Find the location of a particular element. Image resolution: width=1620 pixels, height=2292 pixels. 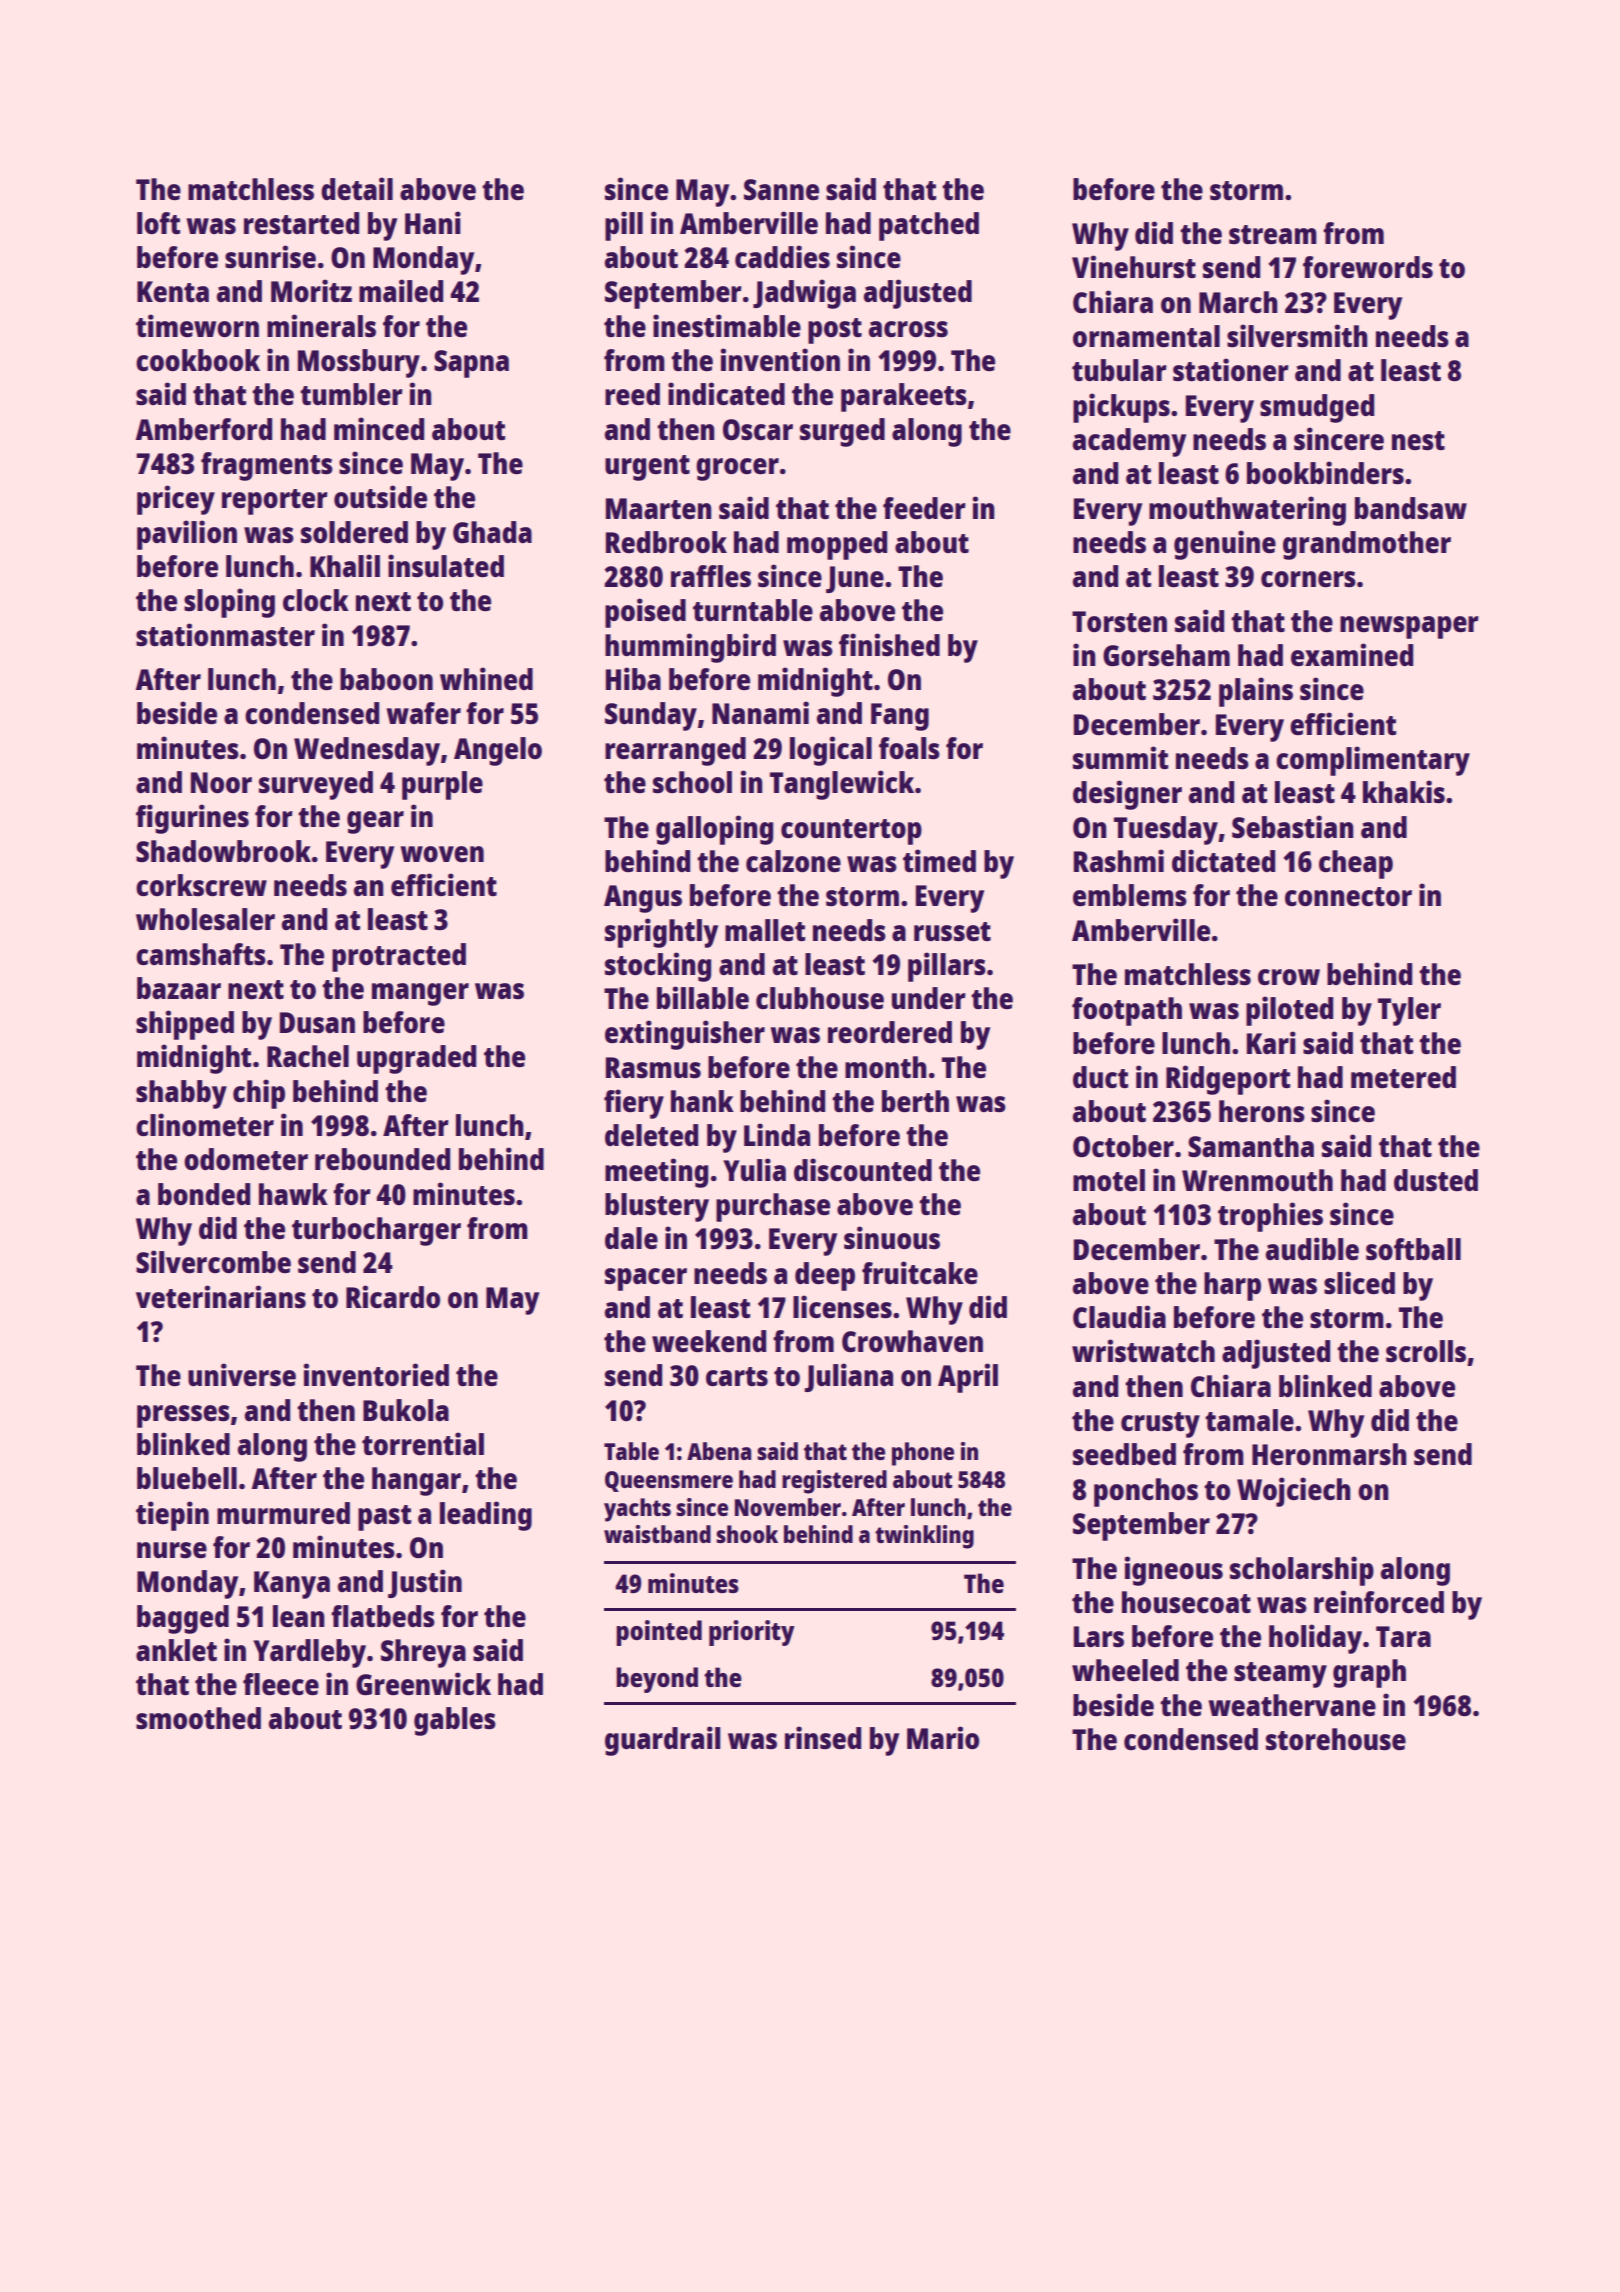

sloping is located at coordinates (229, 603).
